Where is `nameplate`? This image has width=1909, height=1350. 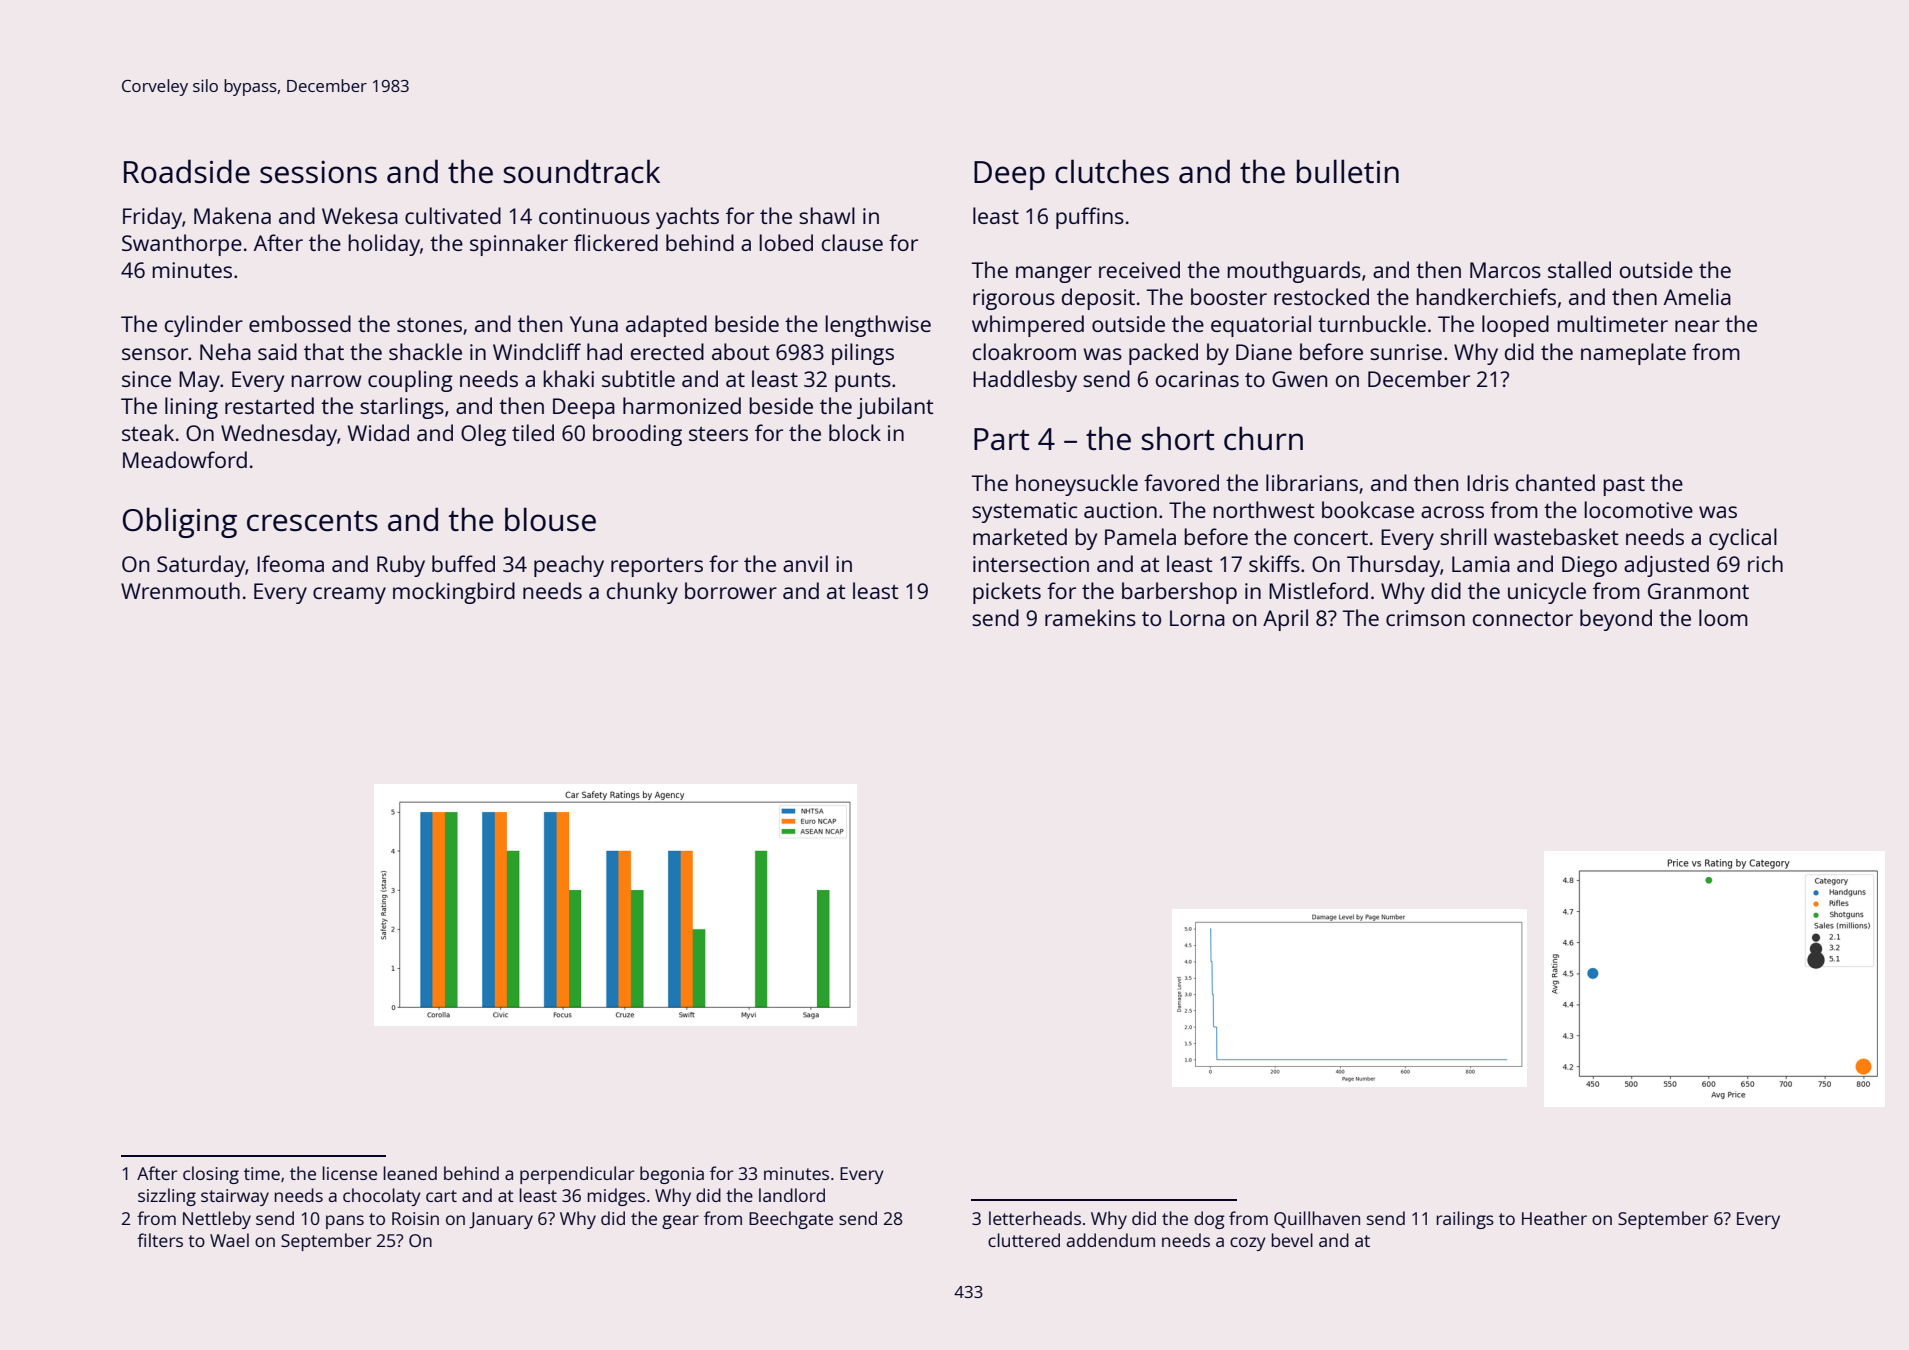 nameplate is located at coordinates (1633, 354).
